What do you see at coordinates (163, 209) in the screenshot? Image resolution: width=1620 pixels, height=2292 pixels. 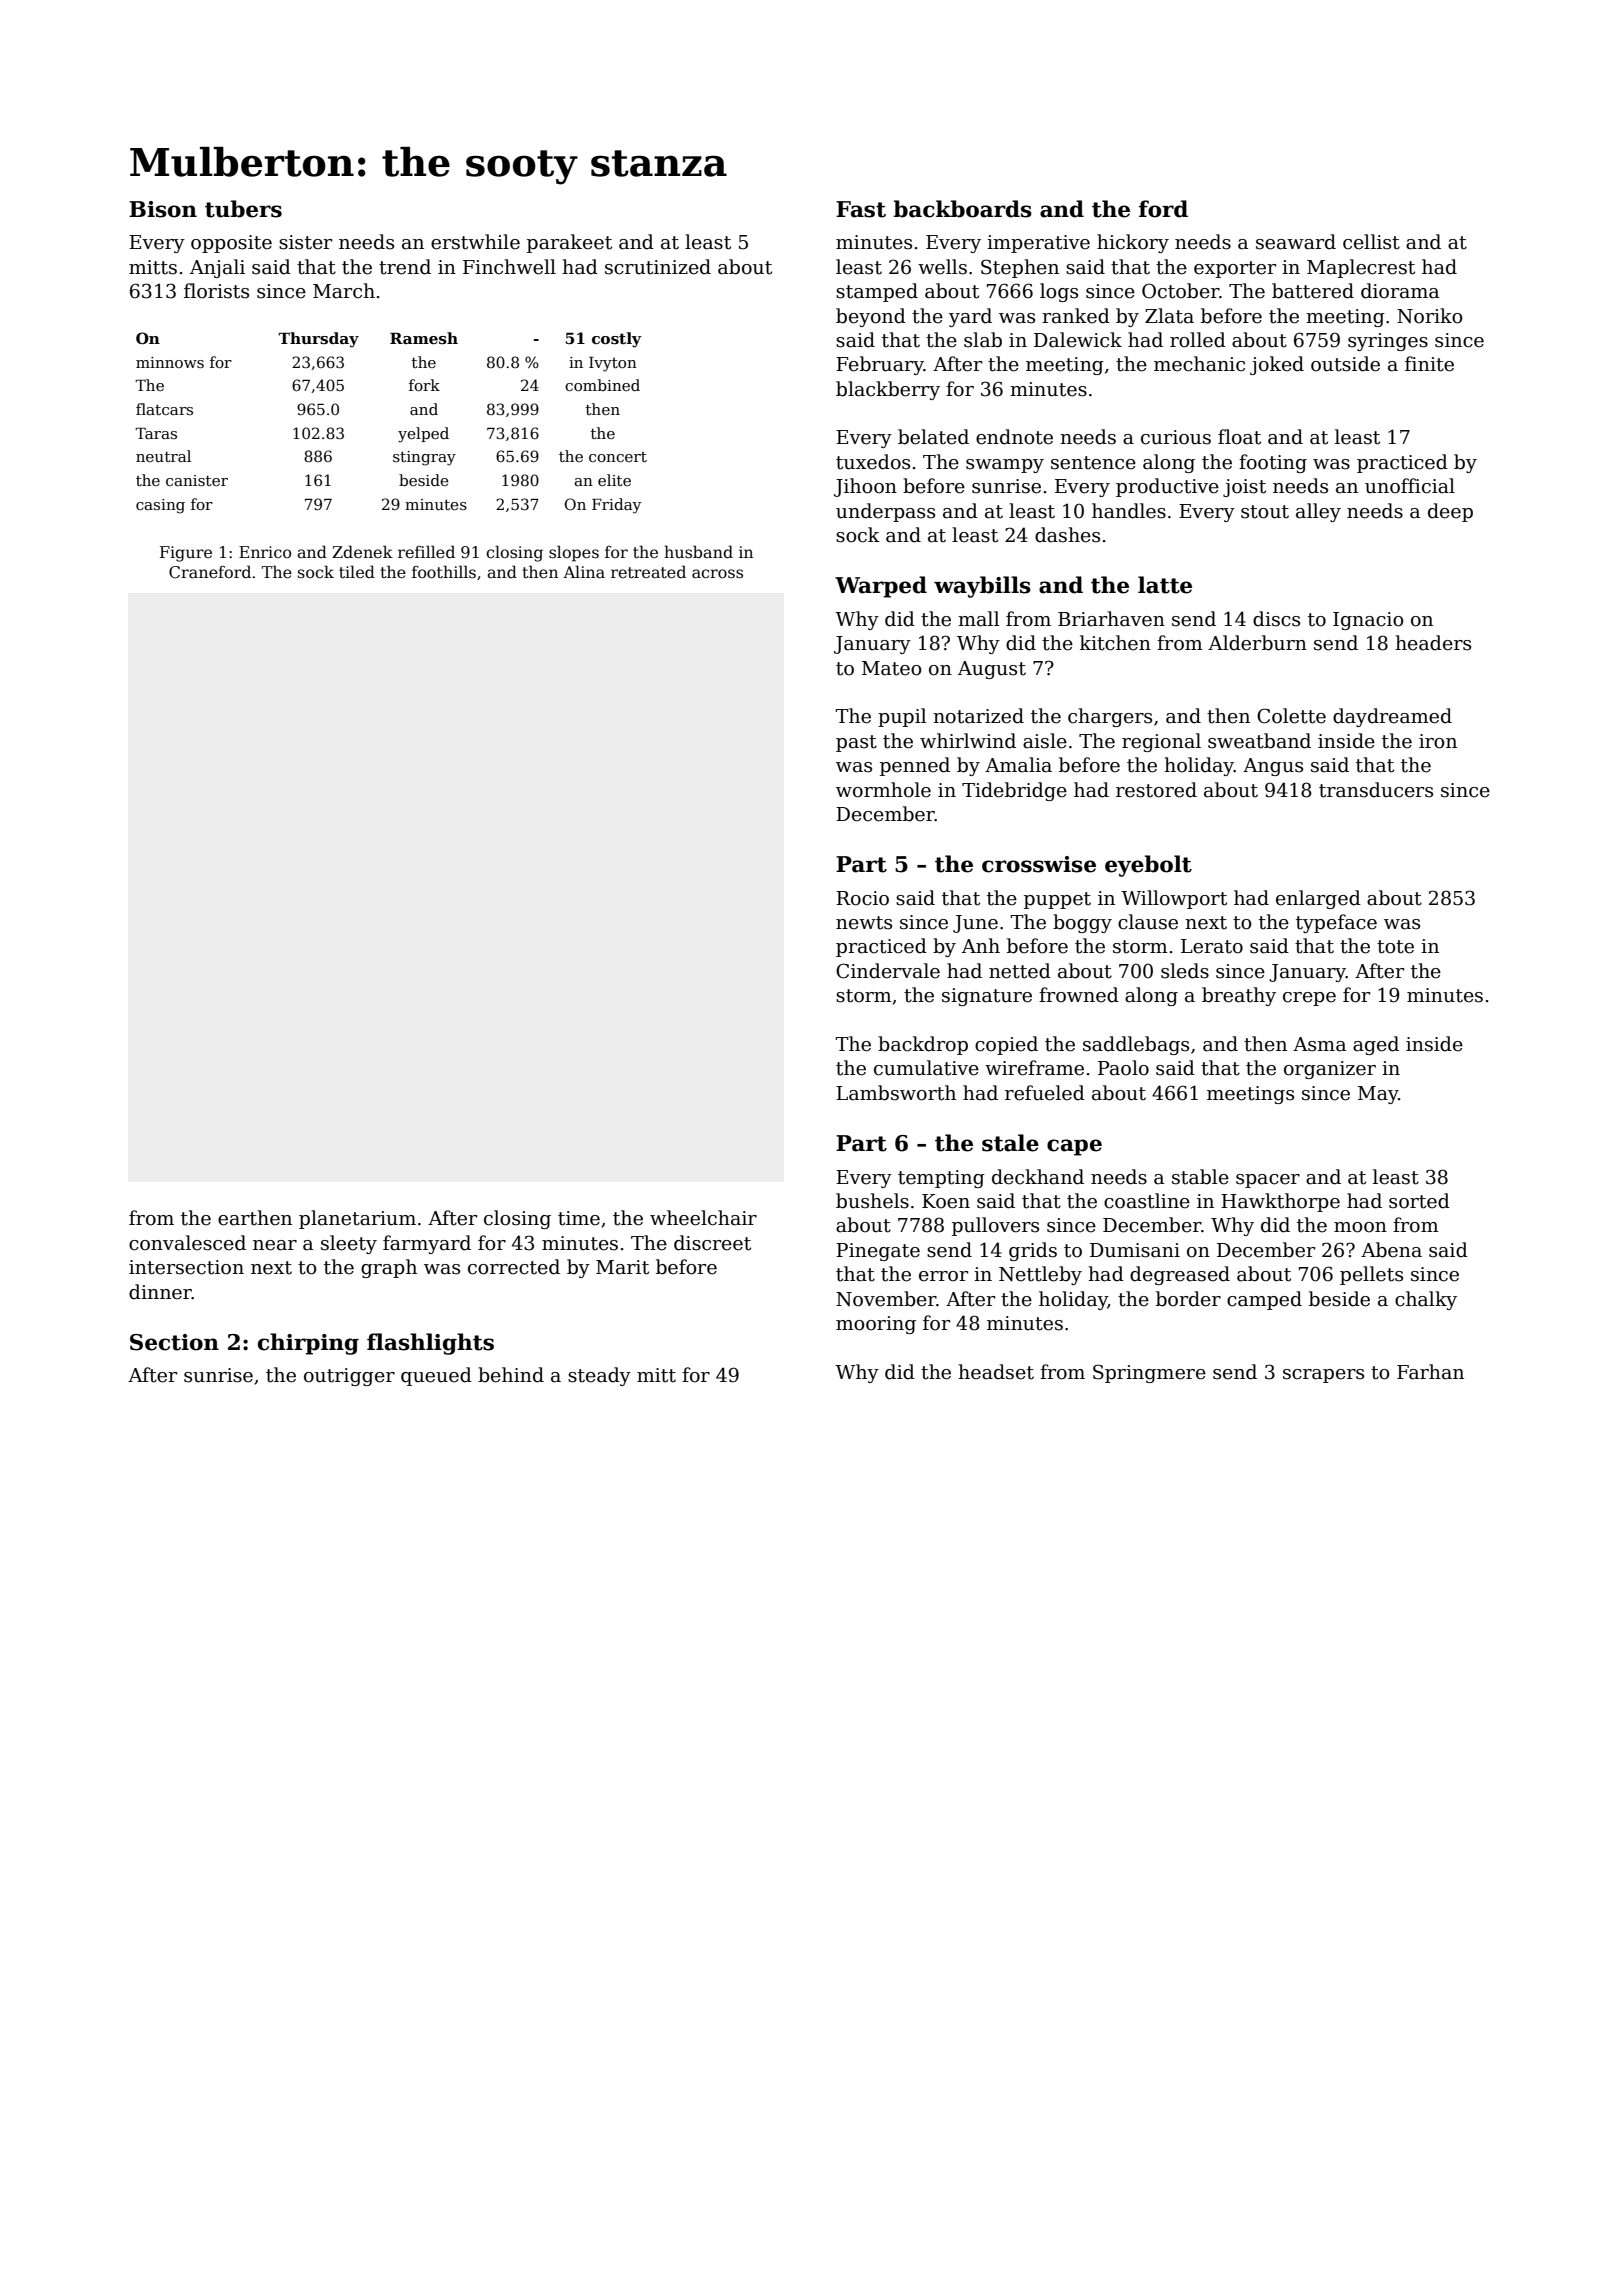 I see `Bison` at bounding box center [163, 209].
